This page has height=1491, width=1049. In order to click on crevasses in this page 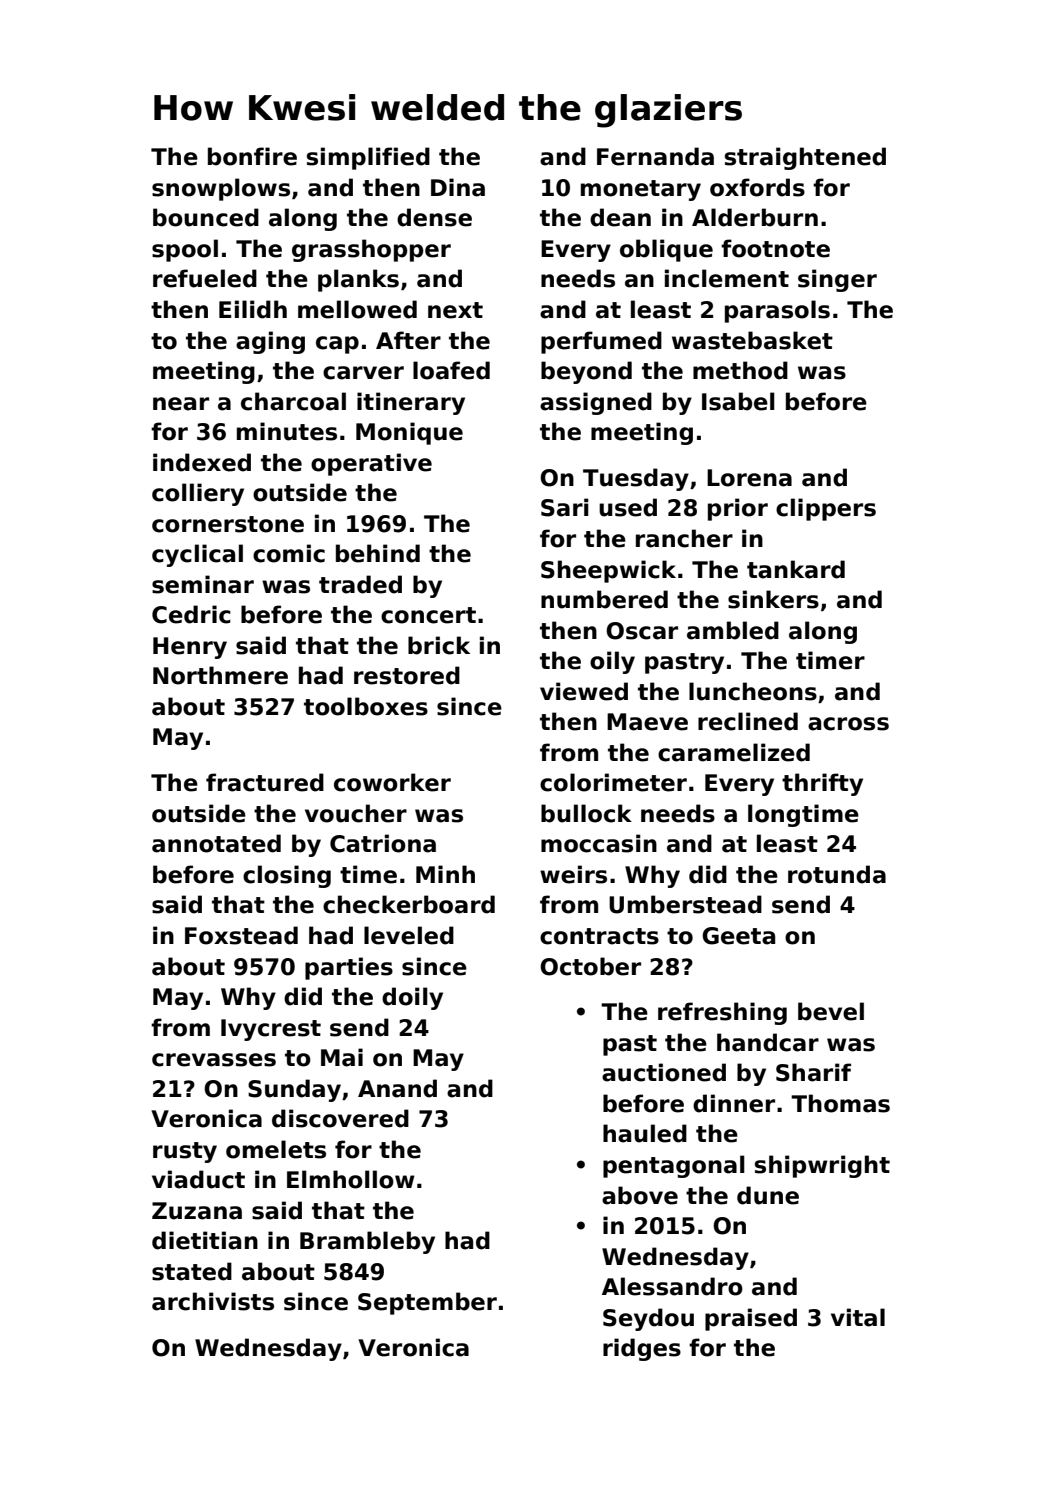, I will do `click(214, 1060)`.
